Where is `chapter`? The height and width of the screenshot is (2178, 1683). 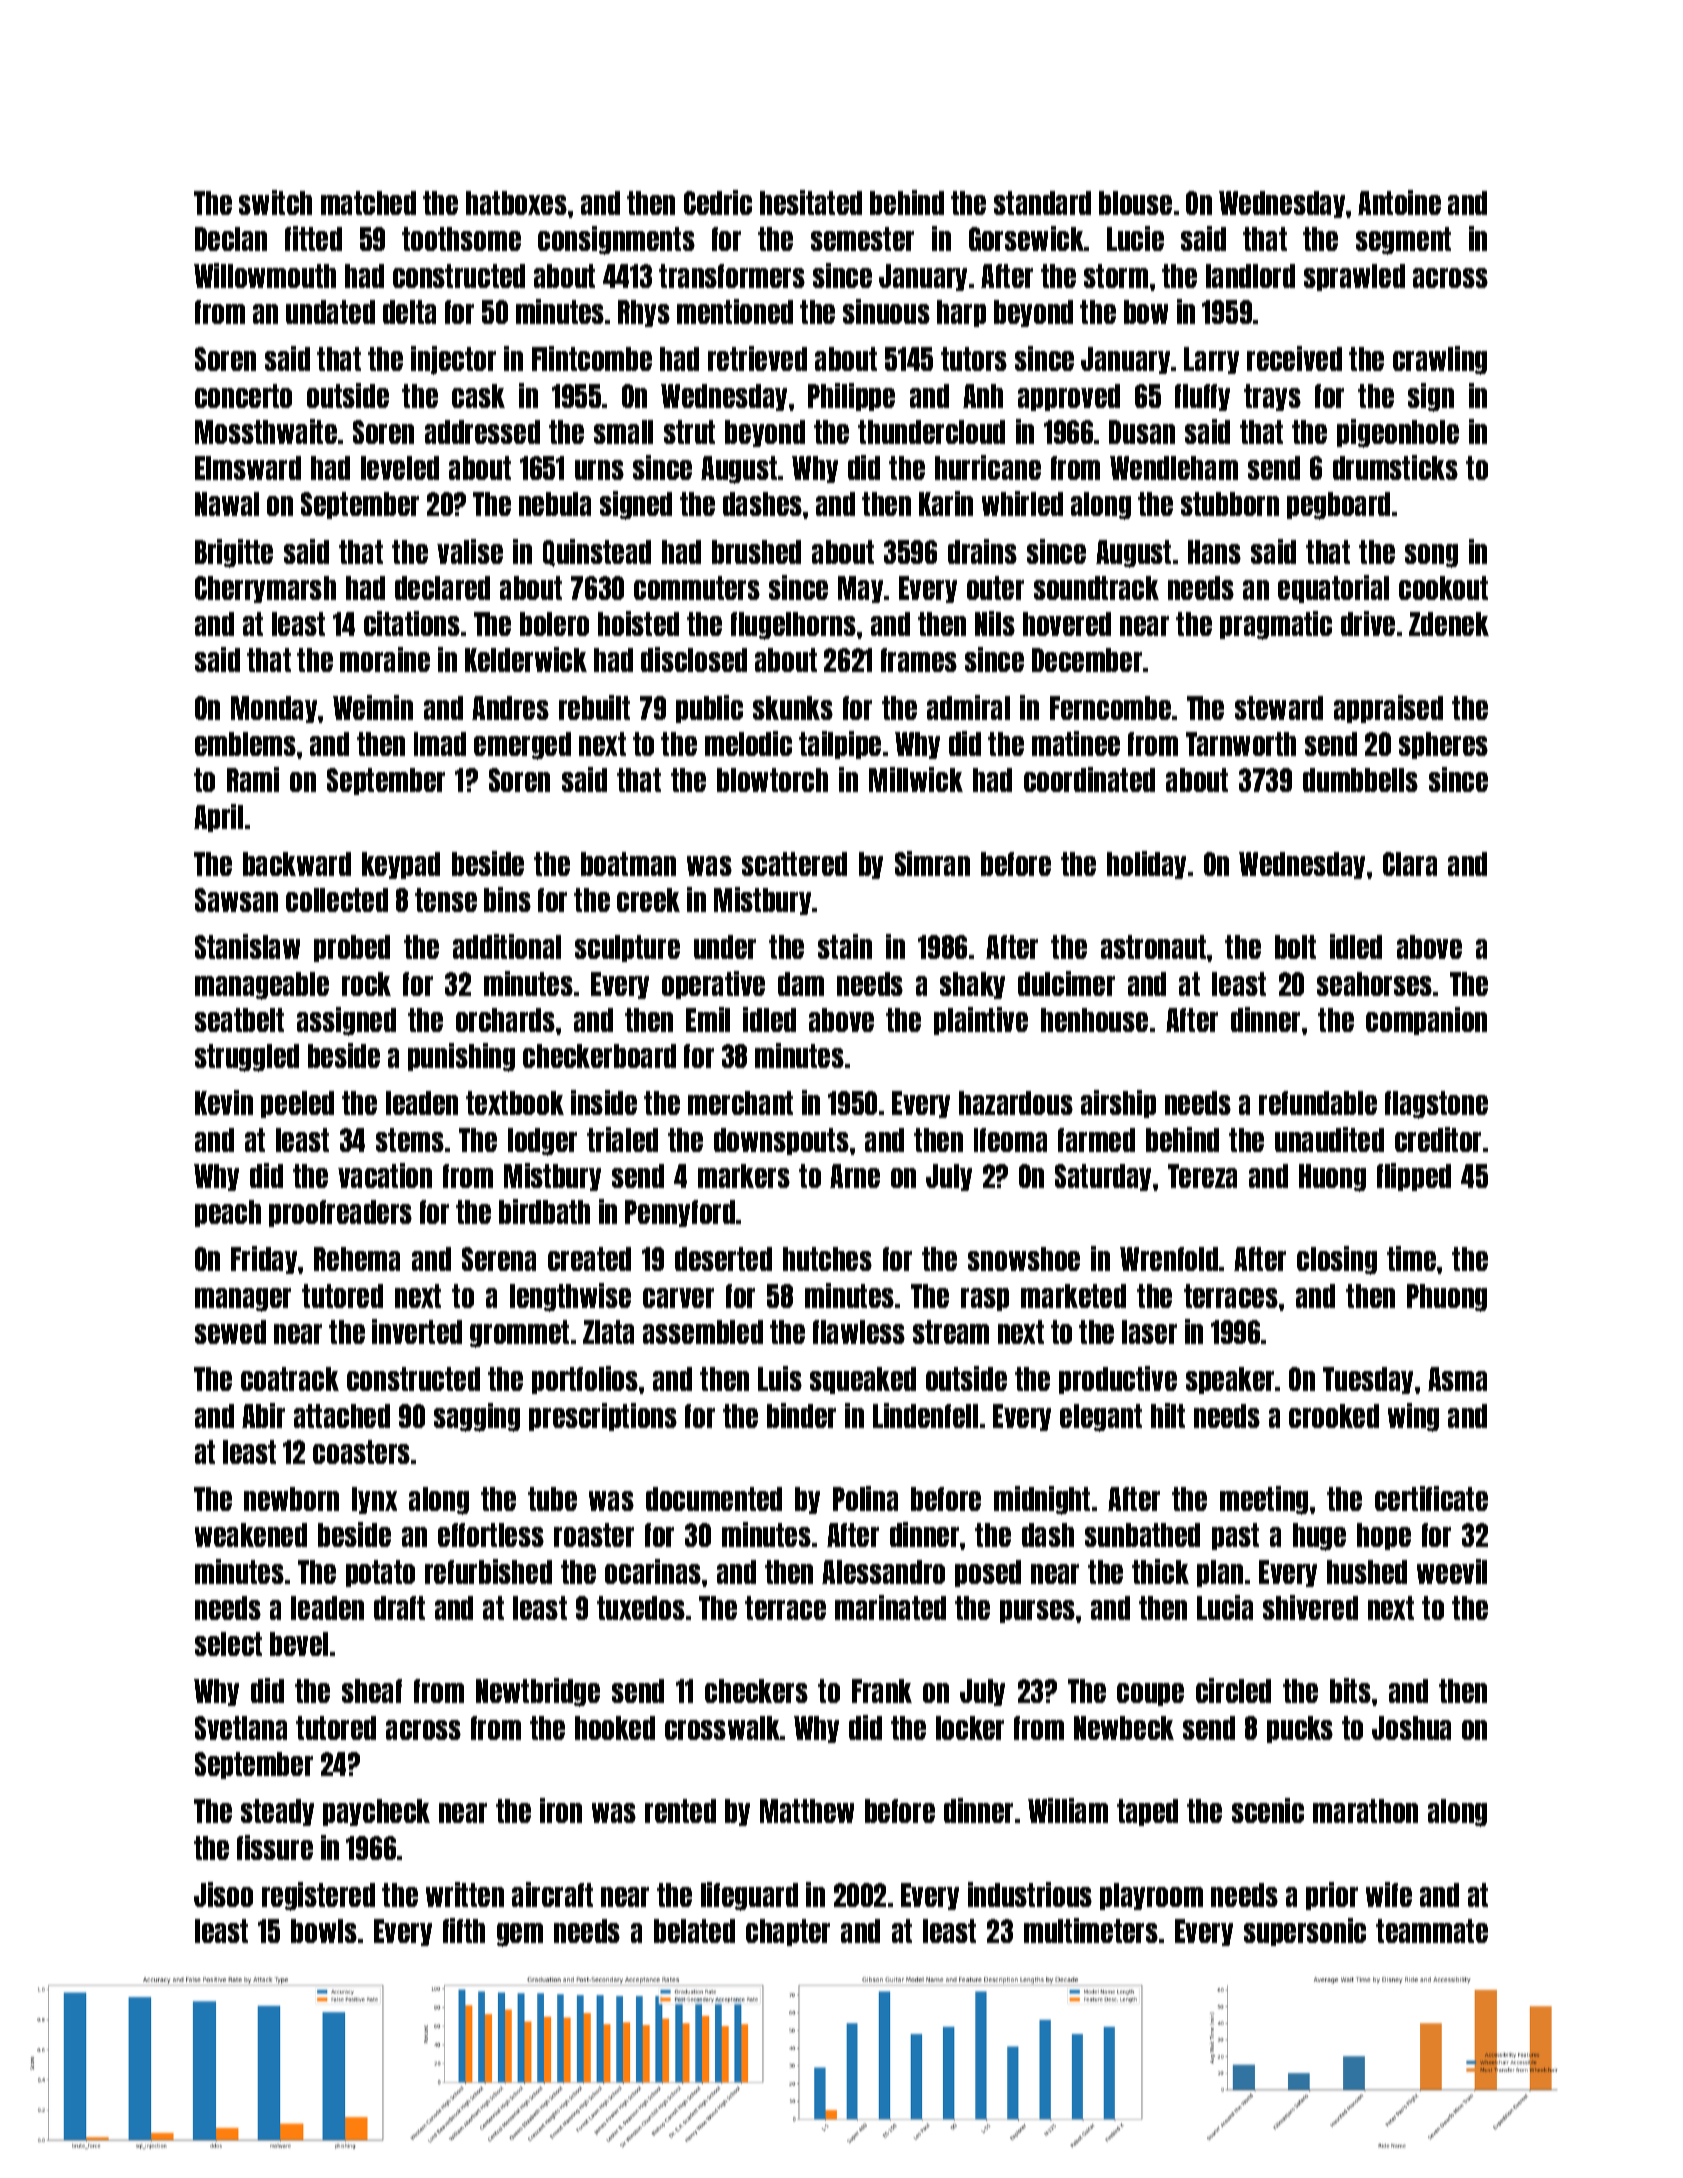
chapter is located at coordinates (788, 1932).
